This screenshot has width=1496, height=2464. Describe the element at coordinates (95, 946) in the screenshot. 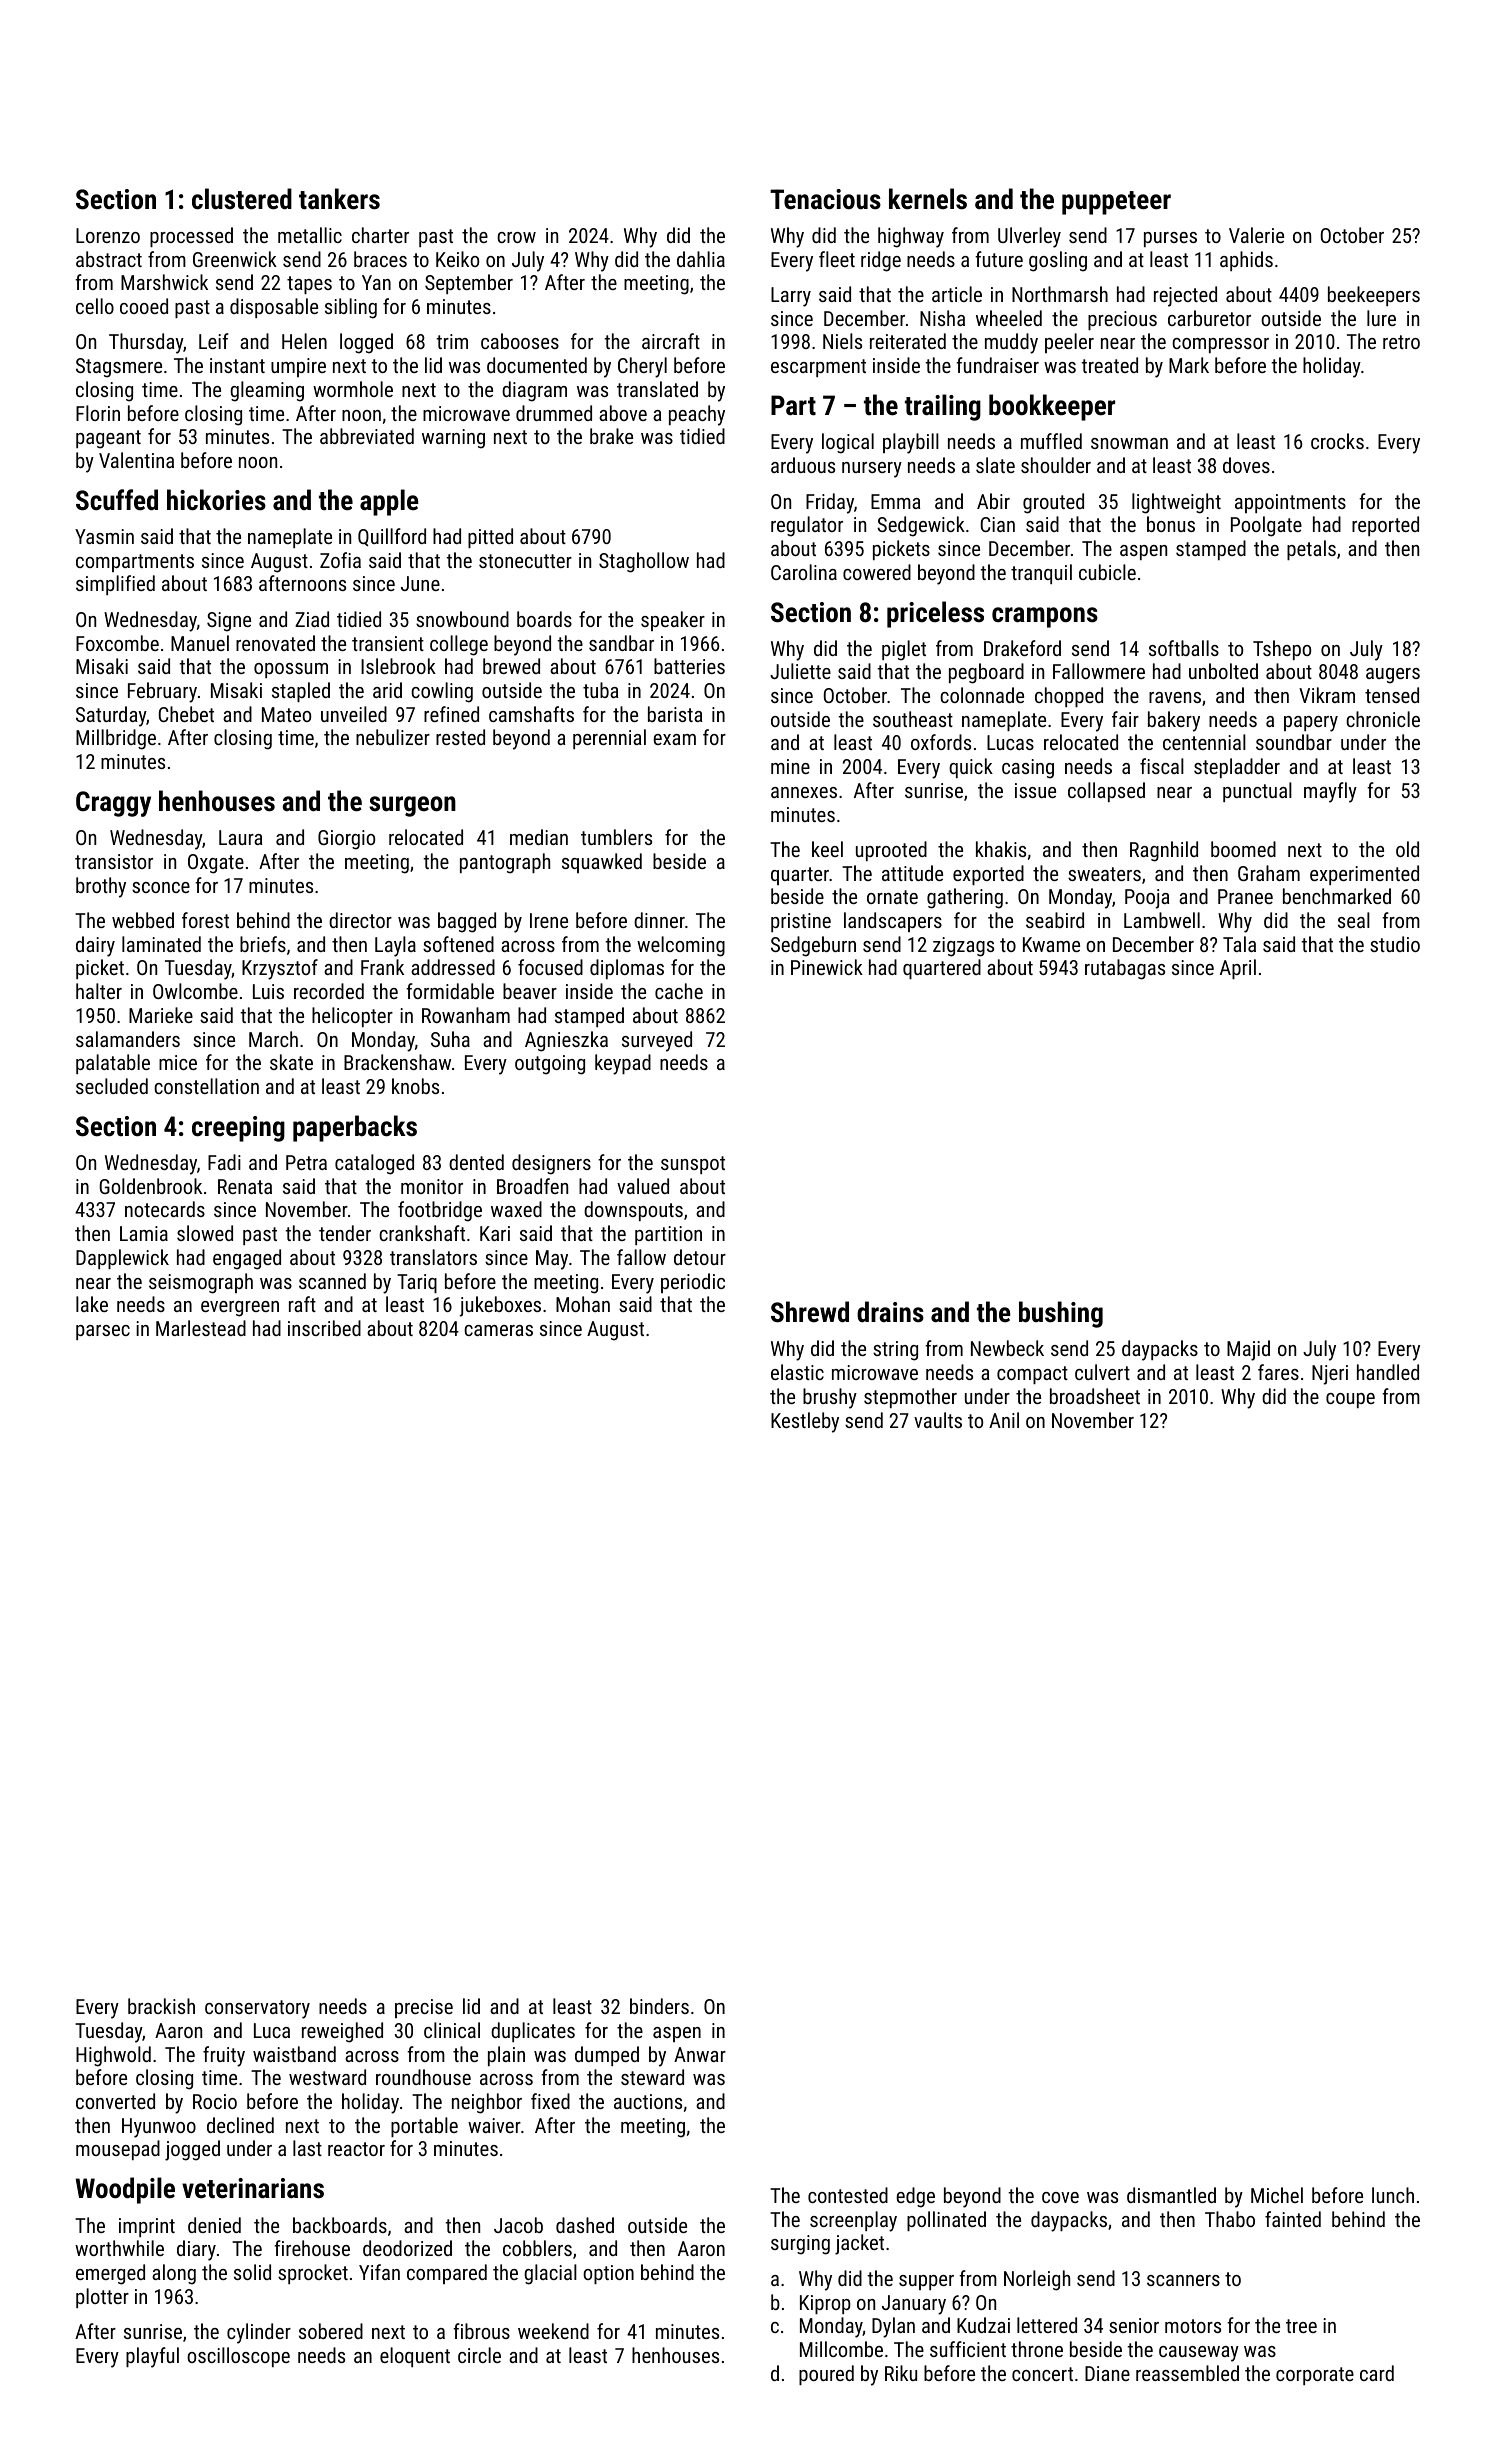

I see `dairy` at that location.
